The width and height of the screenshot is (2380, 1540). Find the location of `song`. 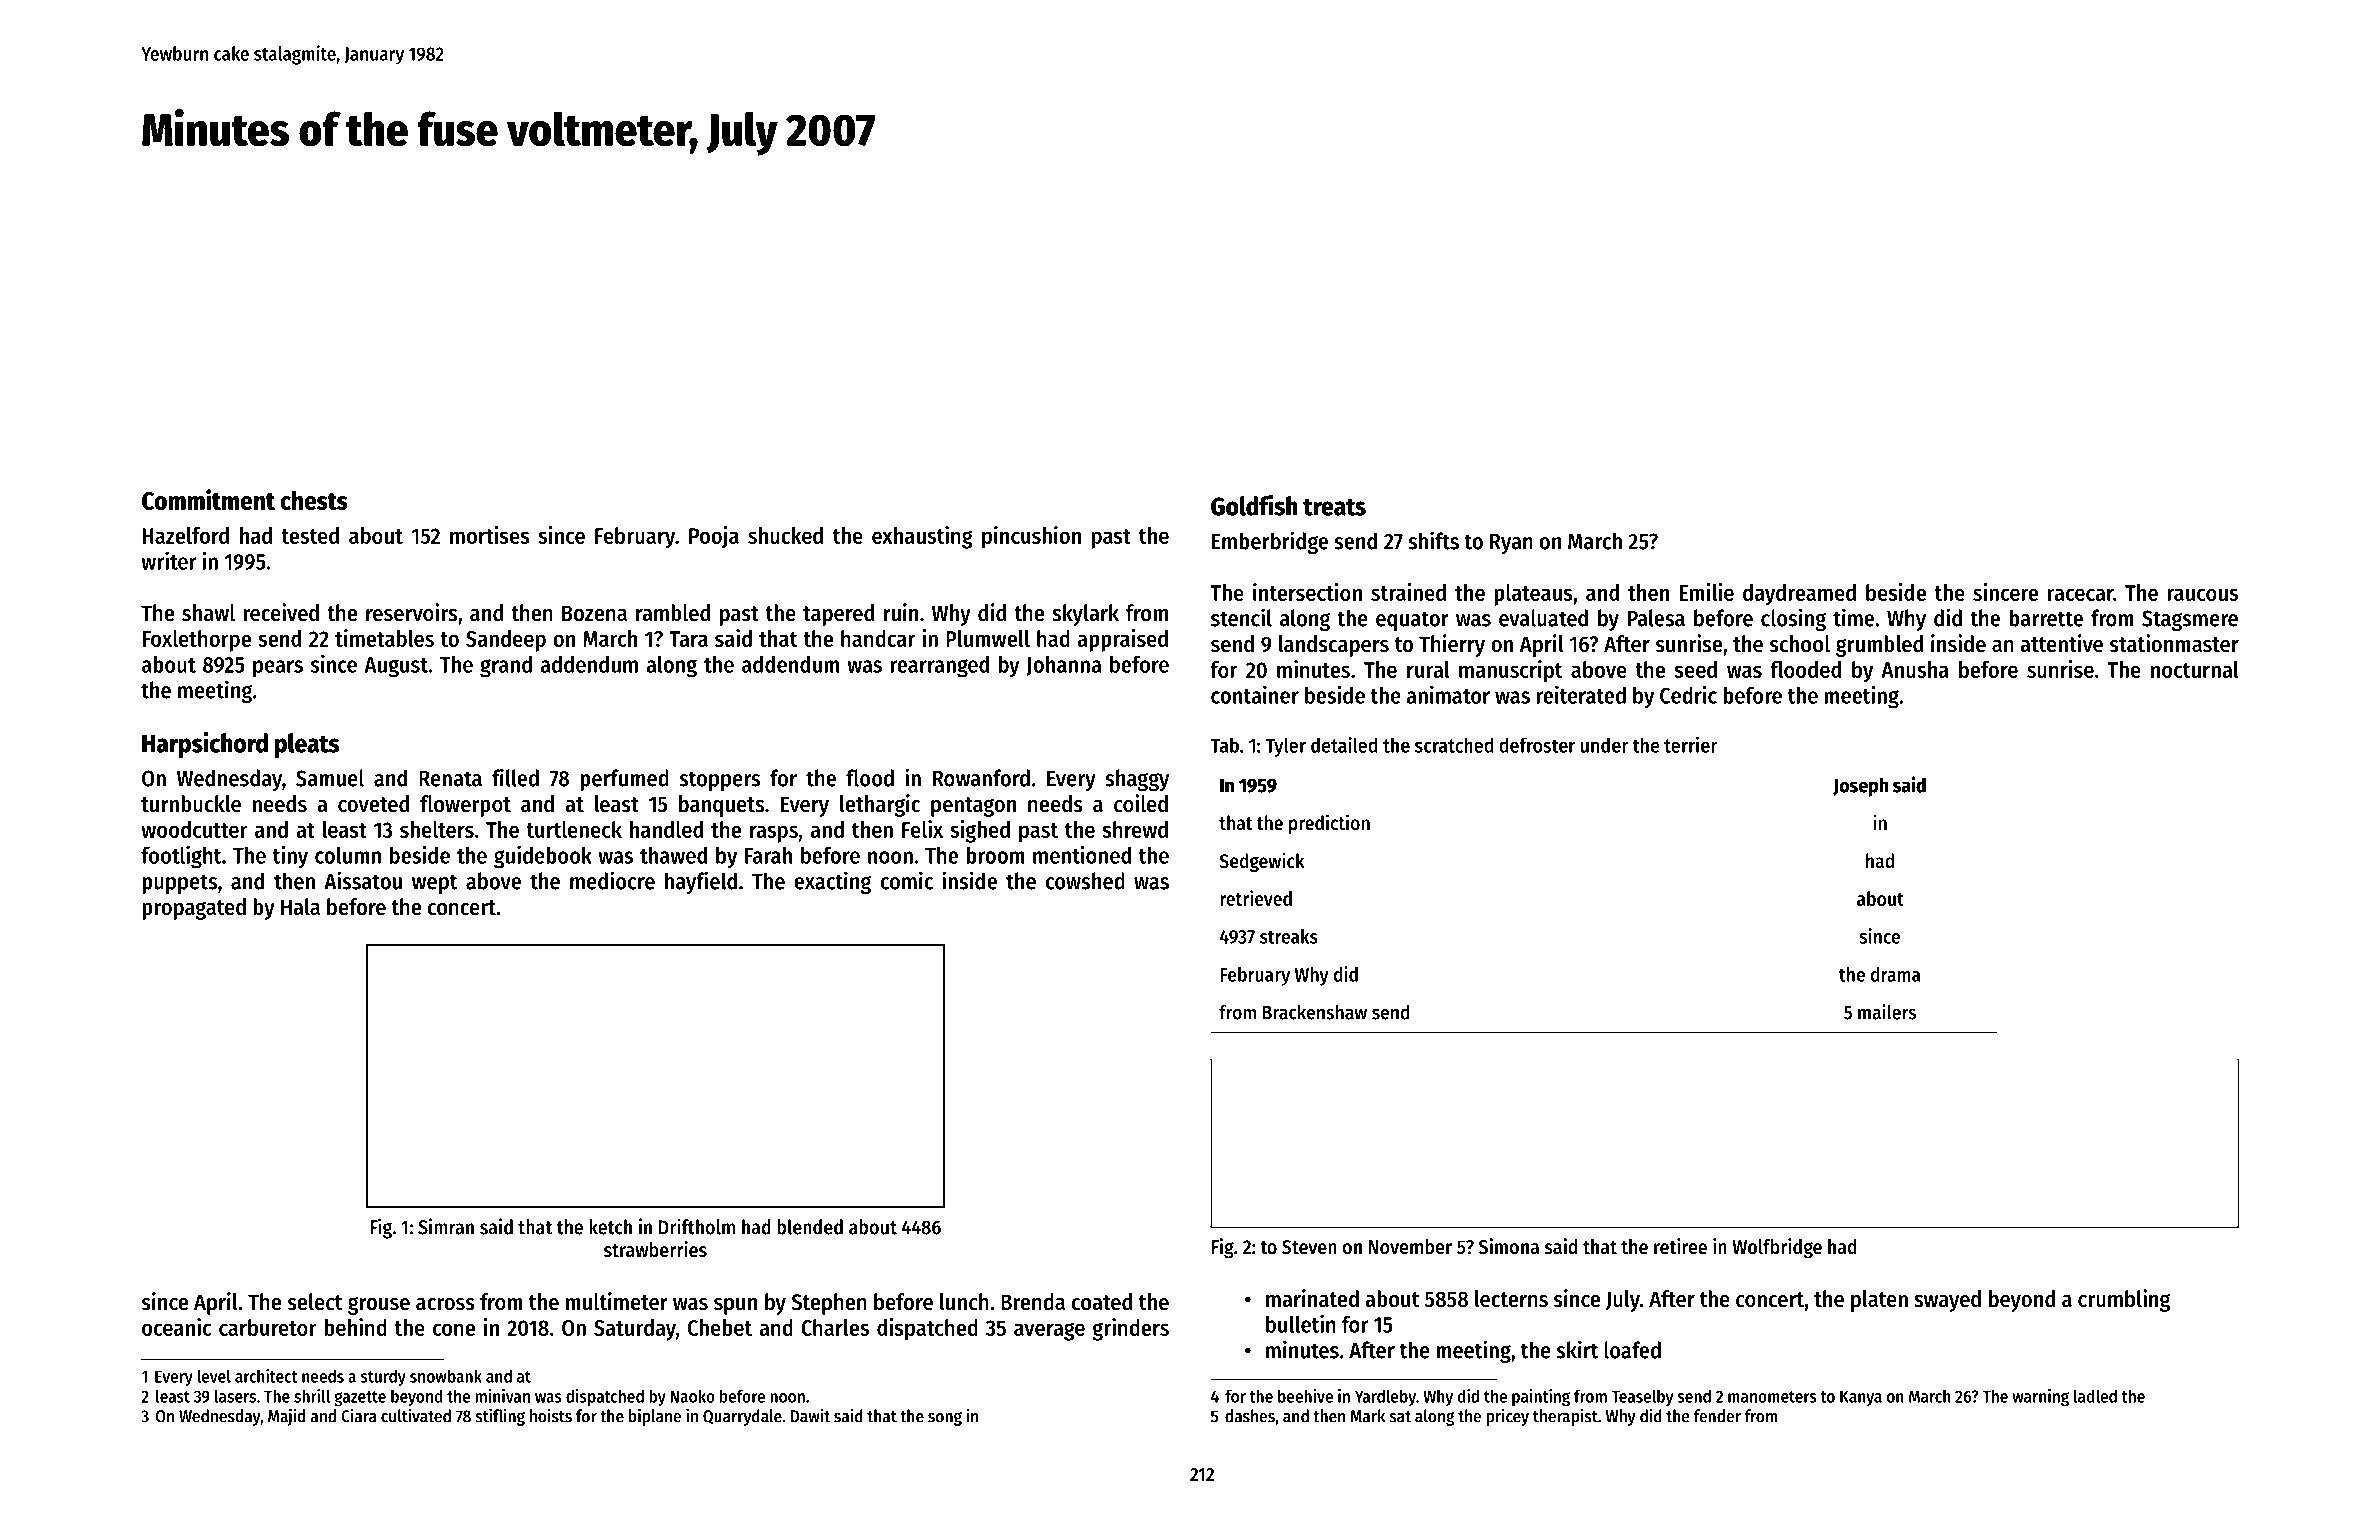

song is located at coordinates (945, 1419).
